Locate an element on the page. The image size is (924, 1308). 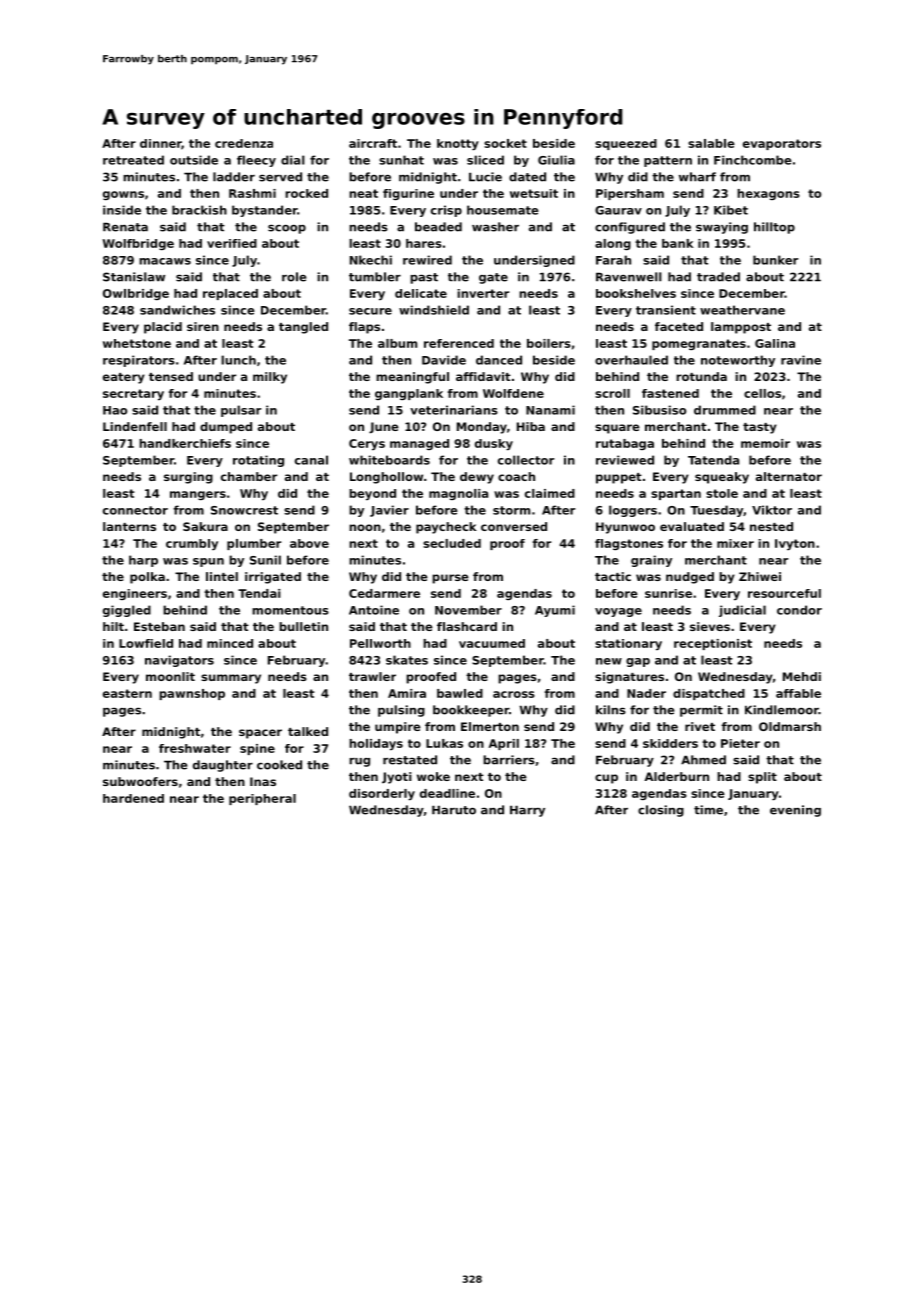
hardened is located at coordinates (133, 798).
